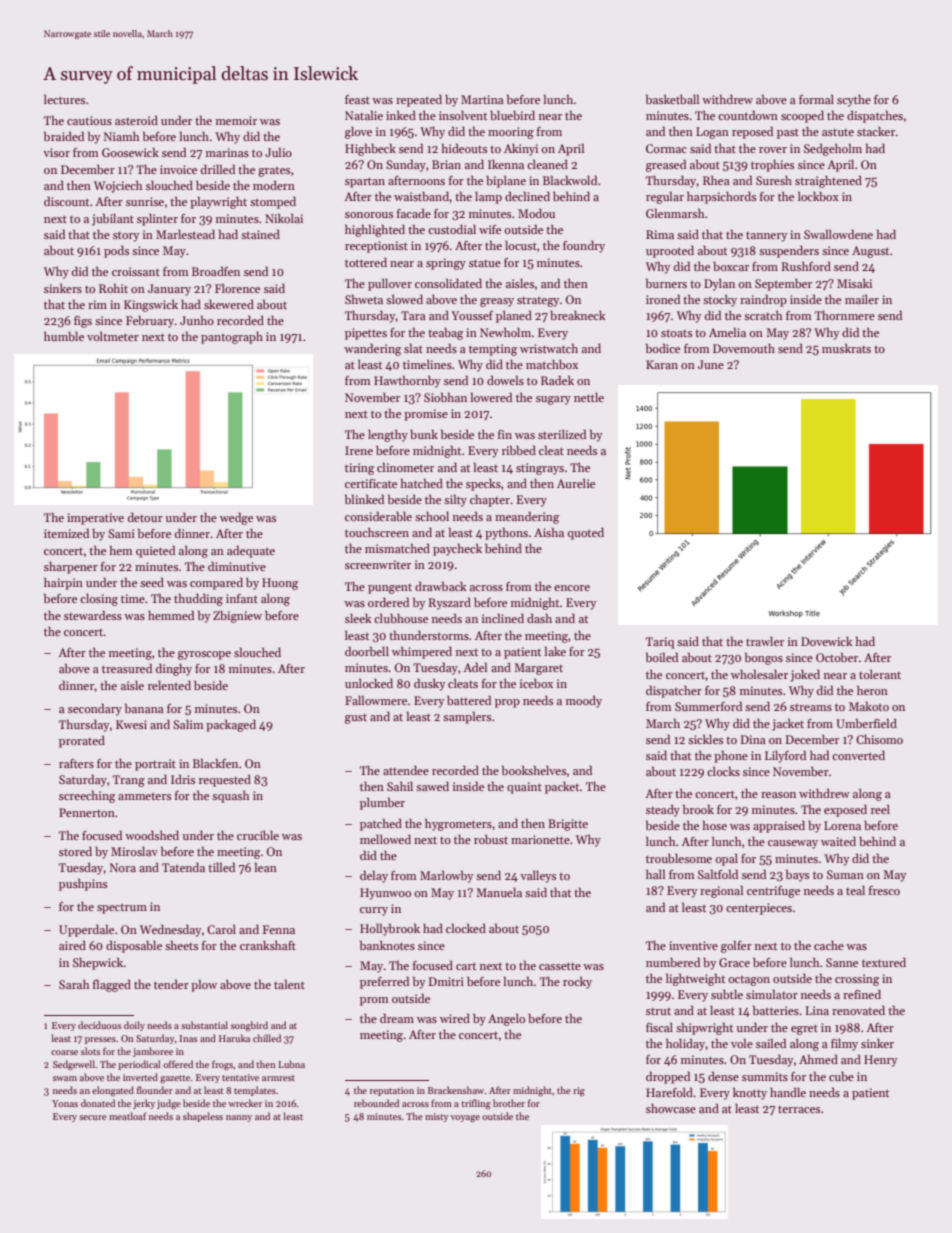 This screenshot has width=952, height=1233. I want to click on robust, so click(491, 839).
